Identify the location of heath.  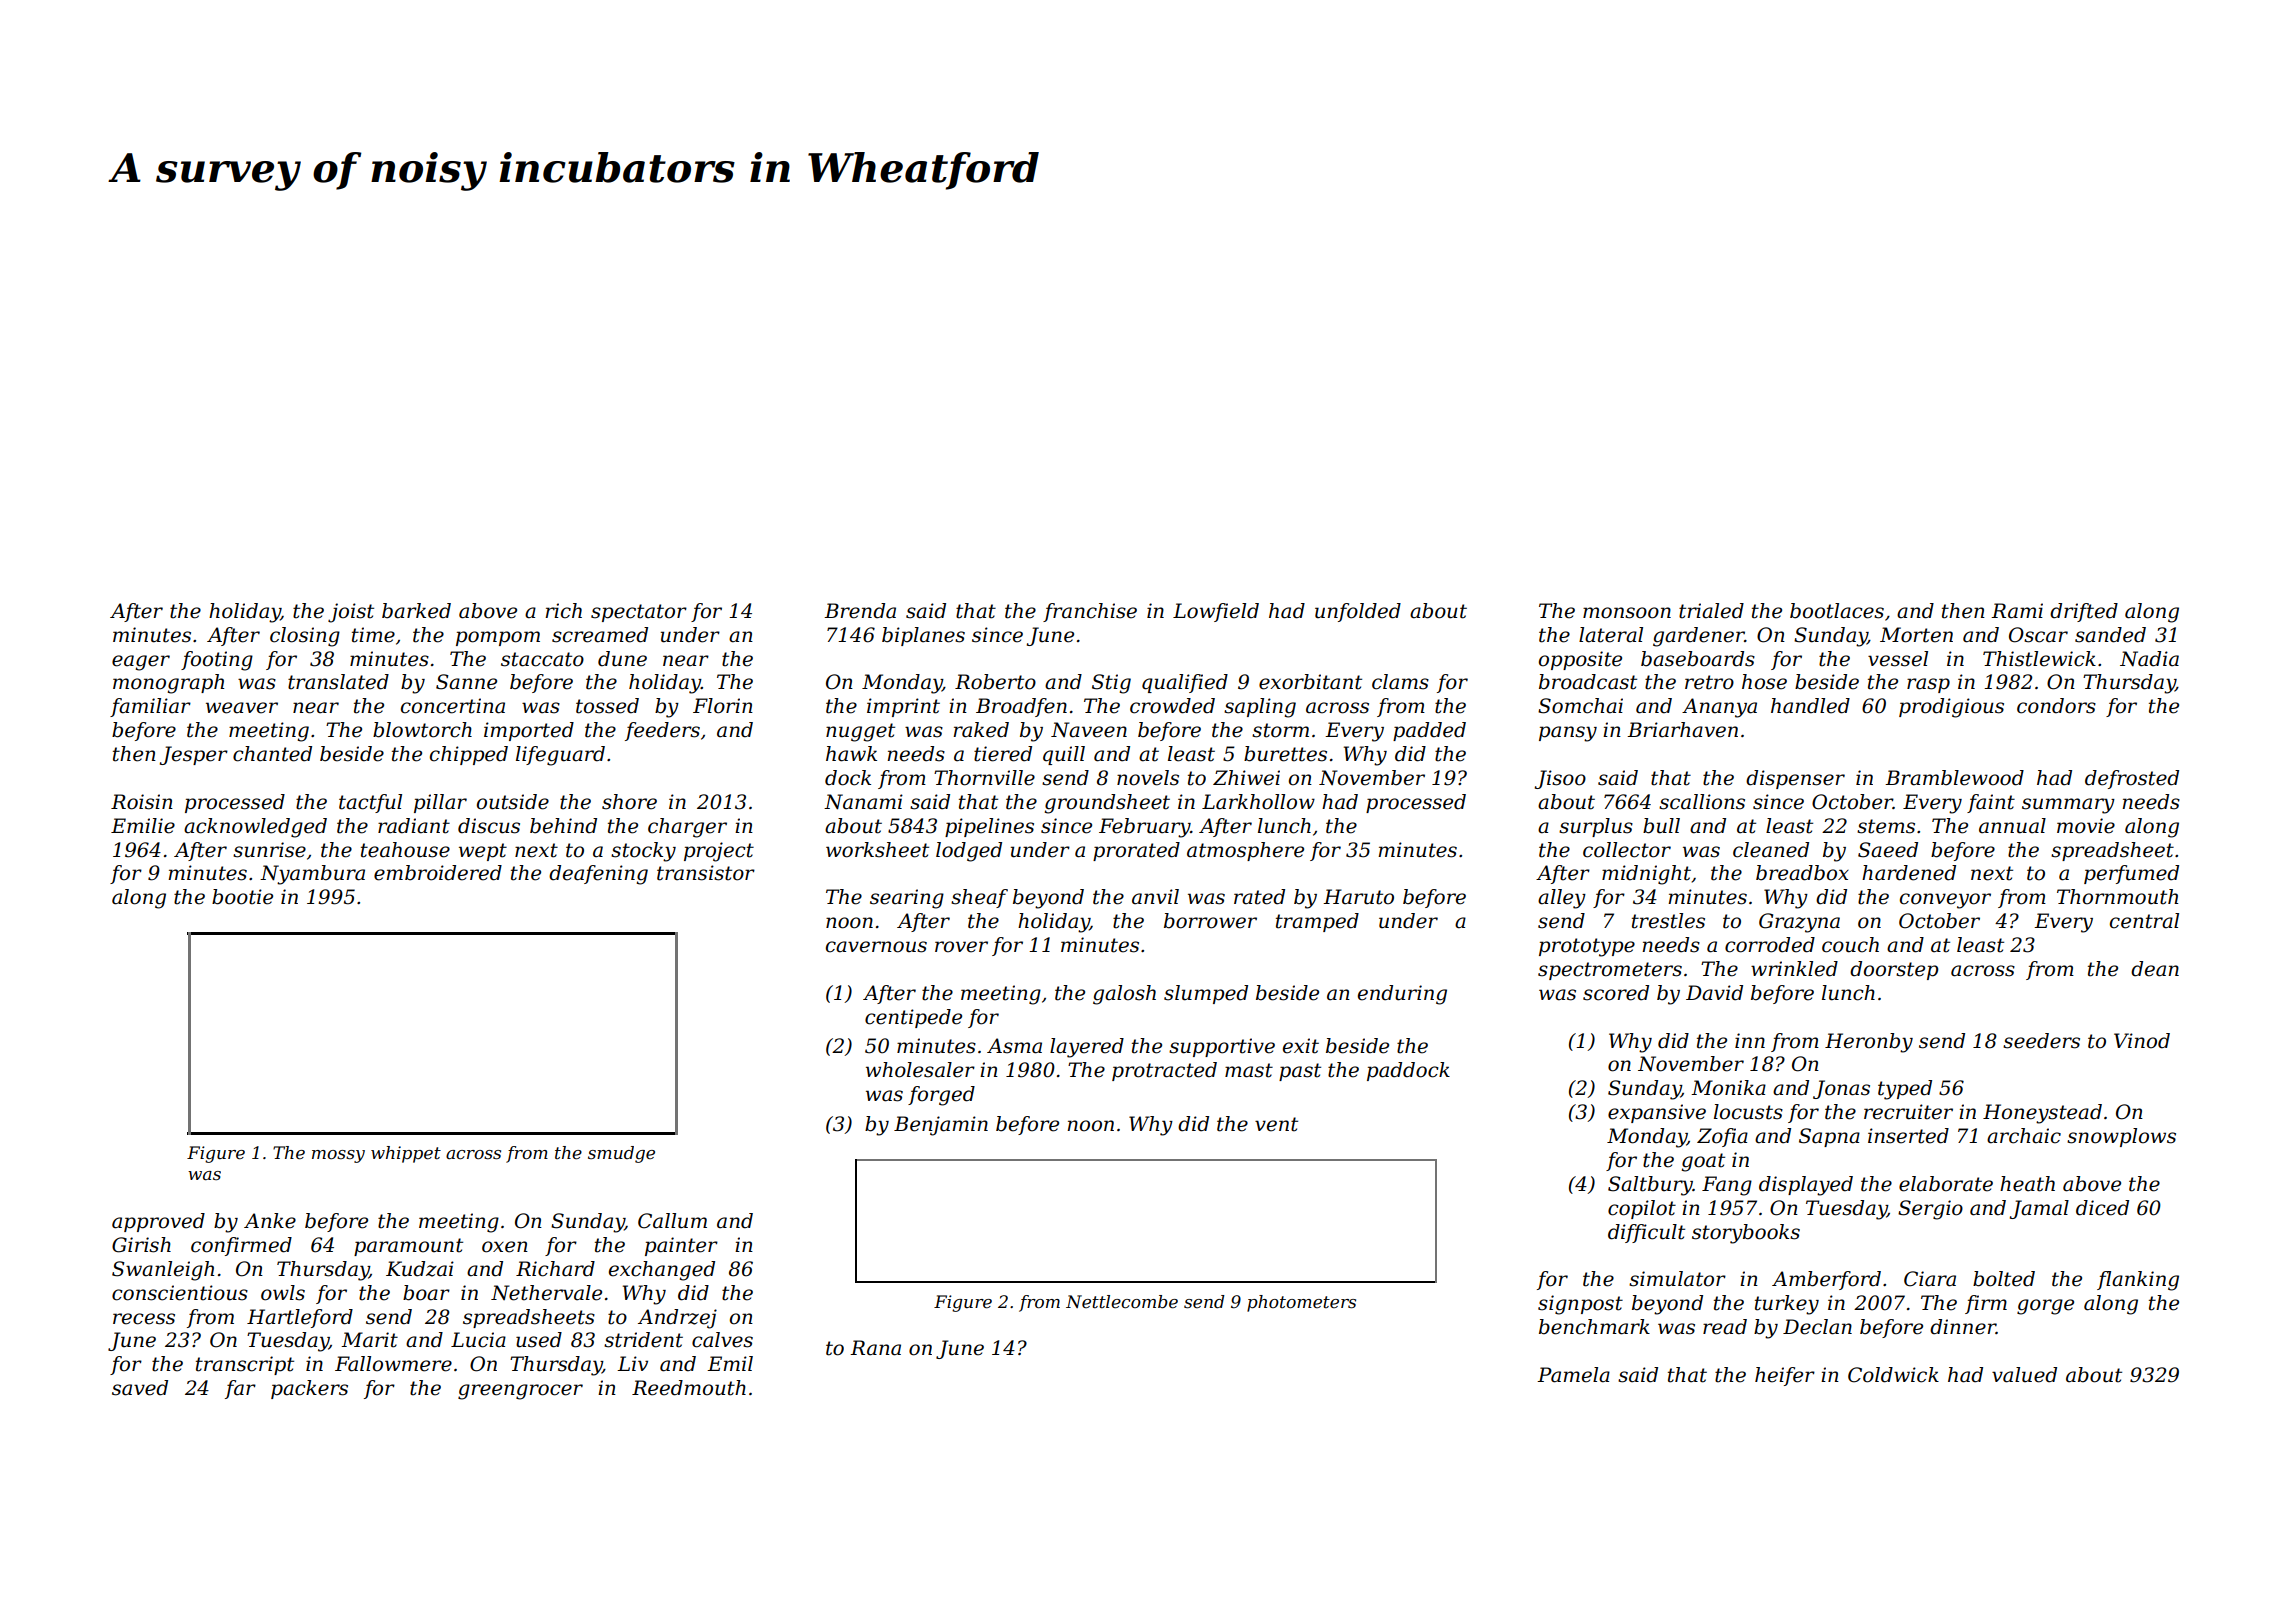
(2027, 1184).
